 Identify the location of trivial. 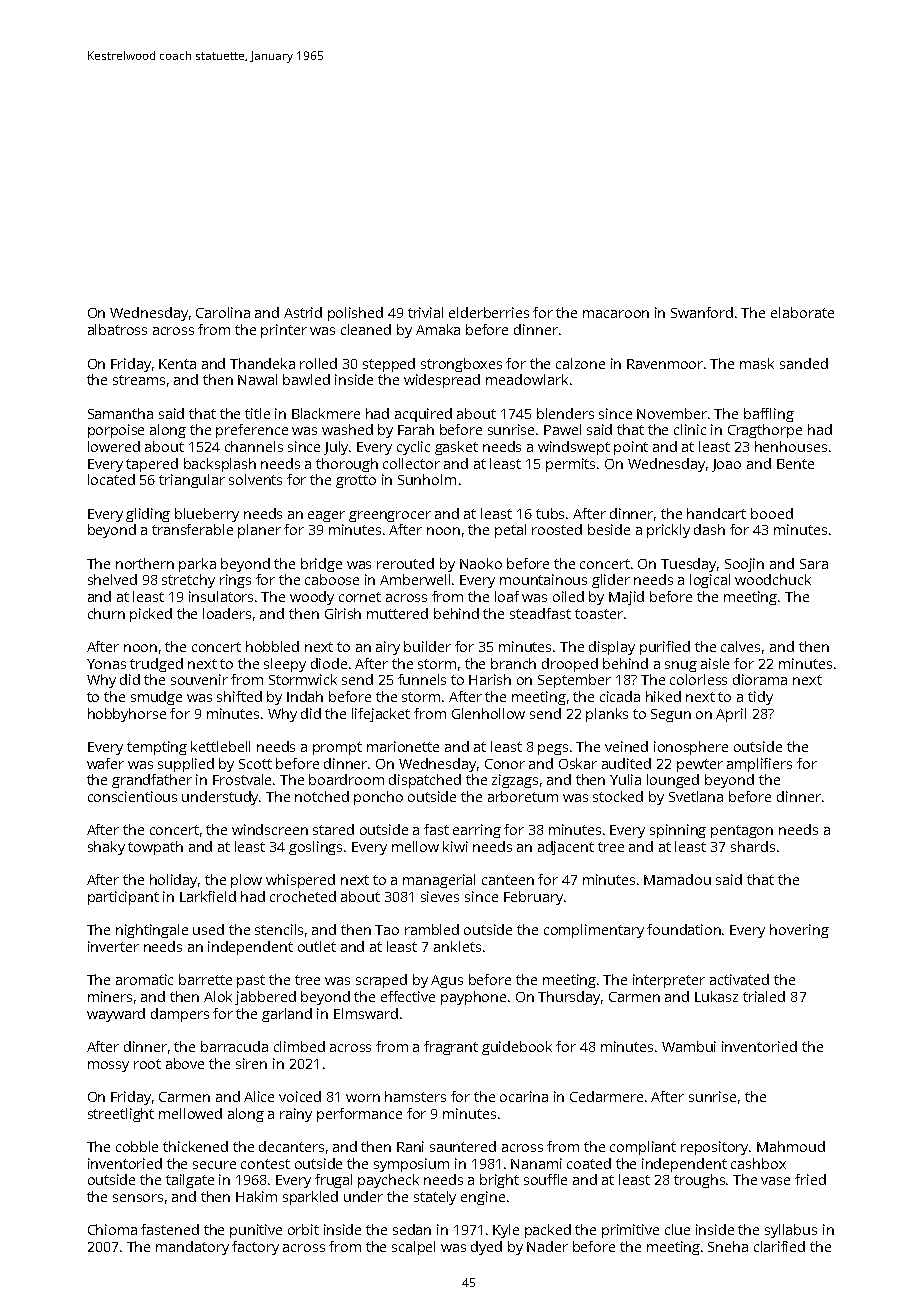
(425, 312).
